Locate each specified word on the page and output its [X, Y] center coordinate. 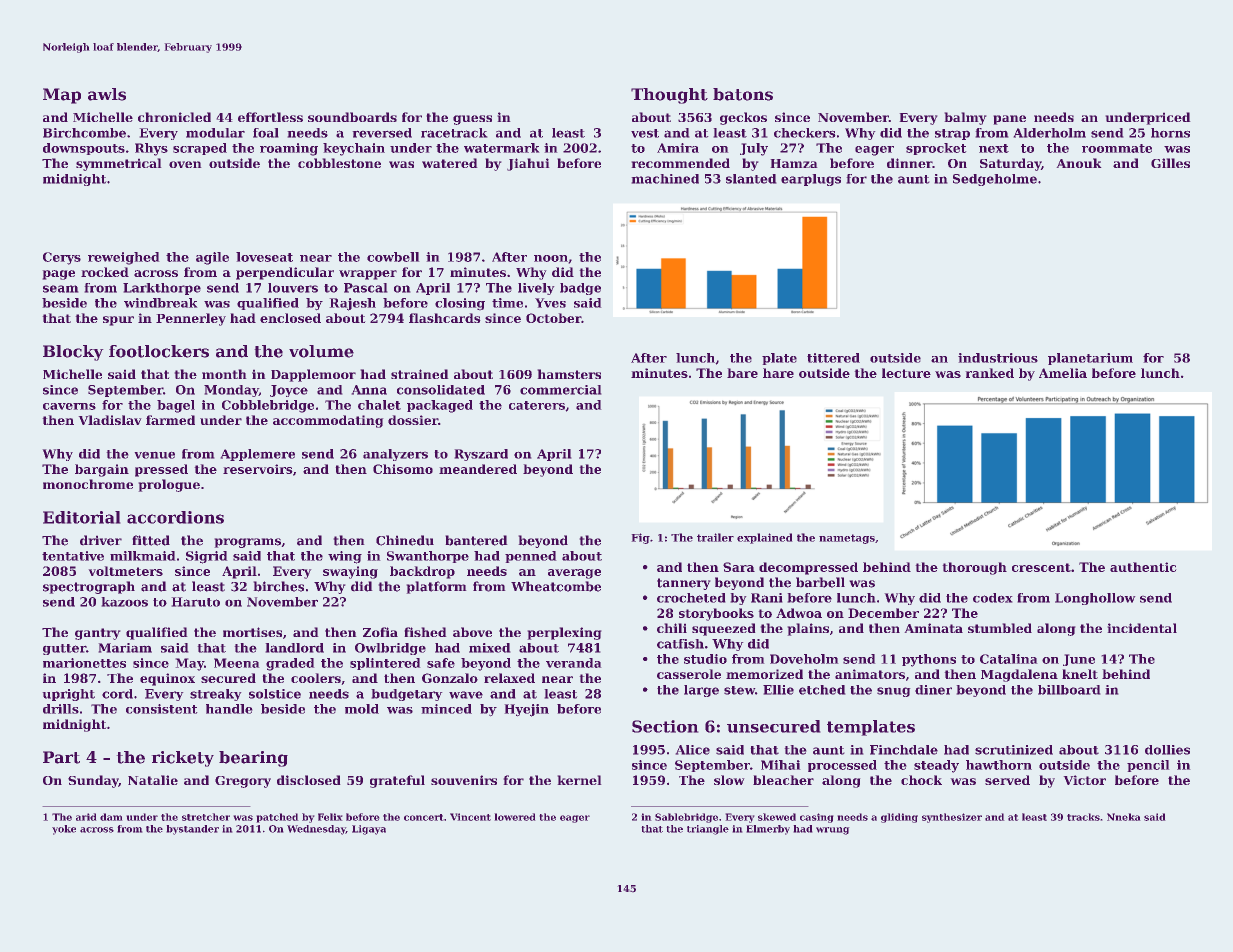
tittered [833, 358]
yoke [64, 830]
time [507, 303]
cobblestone [339, 163]
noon [551, 258]
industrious [998, 358]
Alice [692, 750]
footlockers [159, 351]
